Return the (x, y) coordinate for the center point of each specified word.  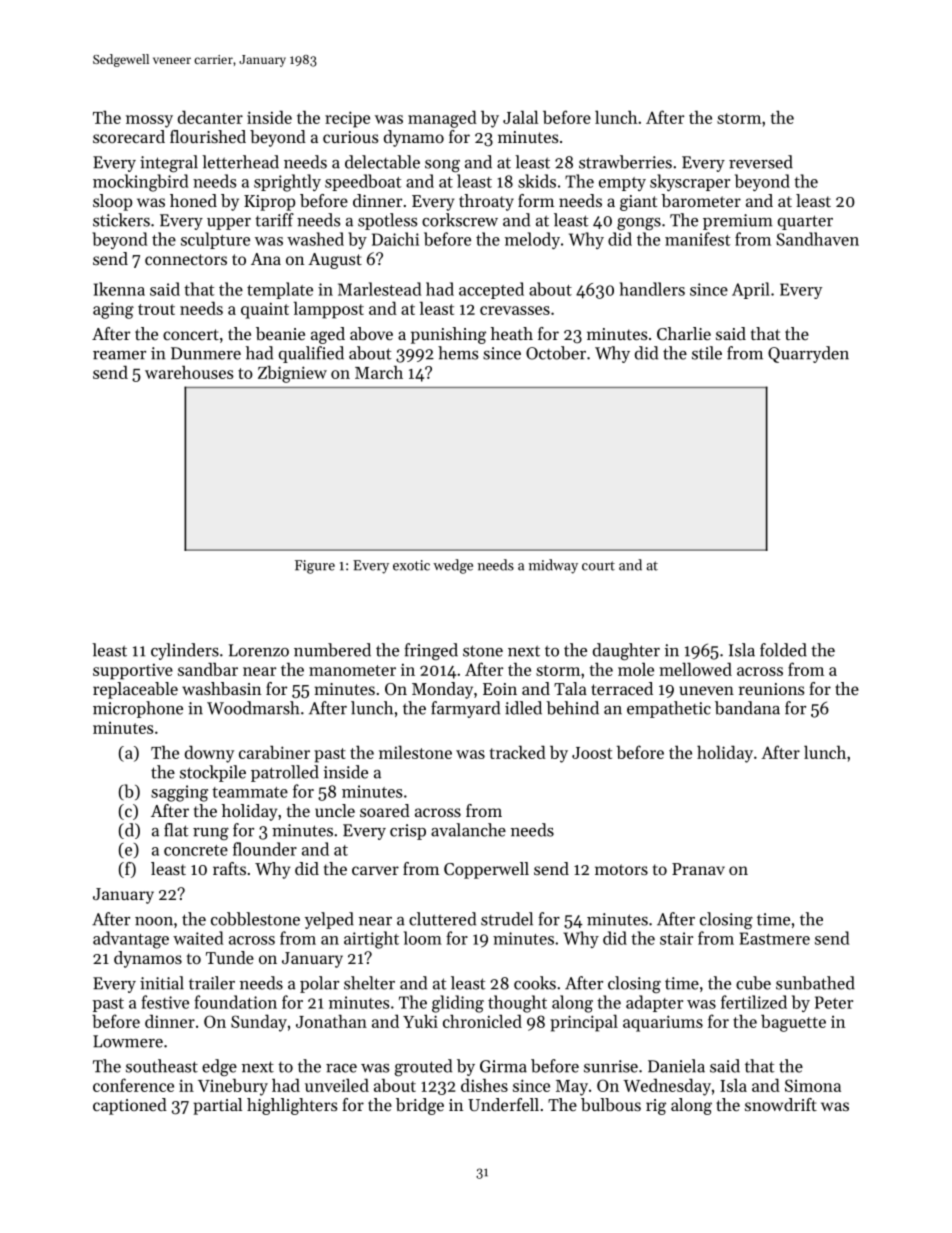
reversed (761, 162)
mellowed (695, 669)
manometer (352, 670)
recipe (347, 119)
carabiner (274, 752)
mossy (149, 121)
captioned (130, 1106)
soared (385, 810)
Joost (592, 753)
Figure (315, 567)
